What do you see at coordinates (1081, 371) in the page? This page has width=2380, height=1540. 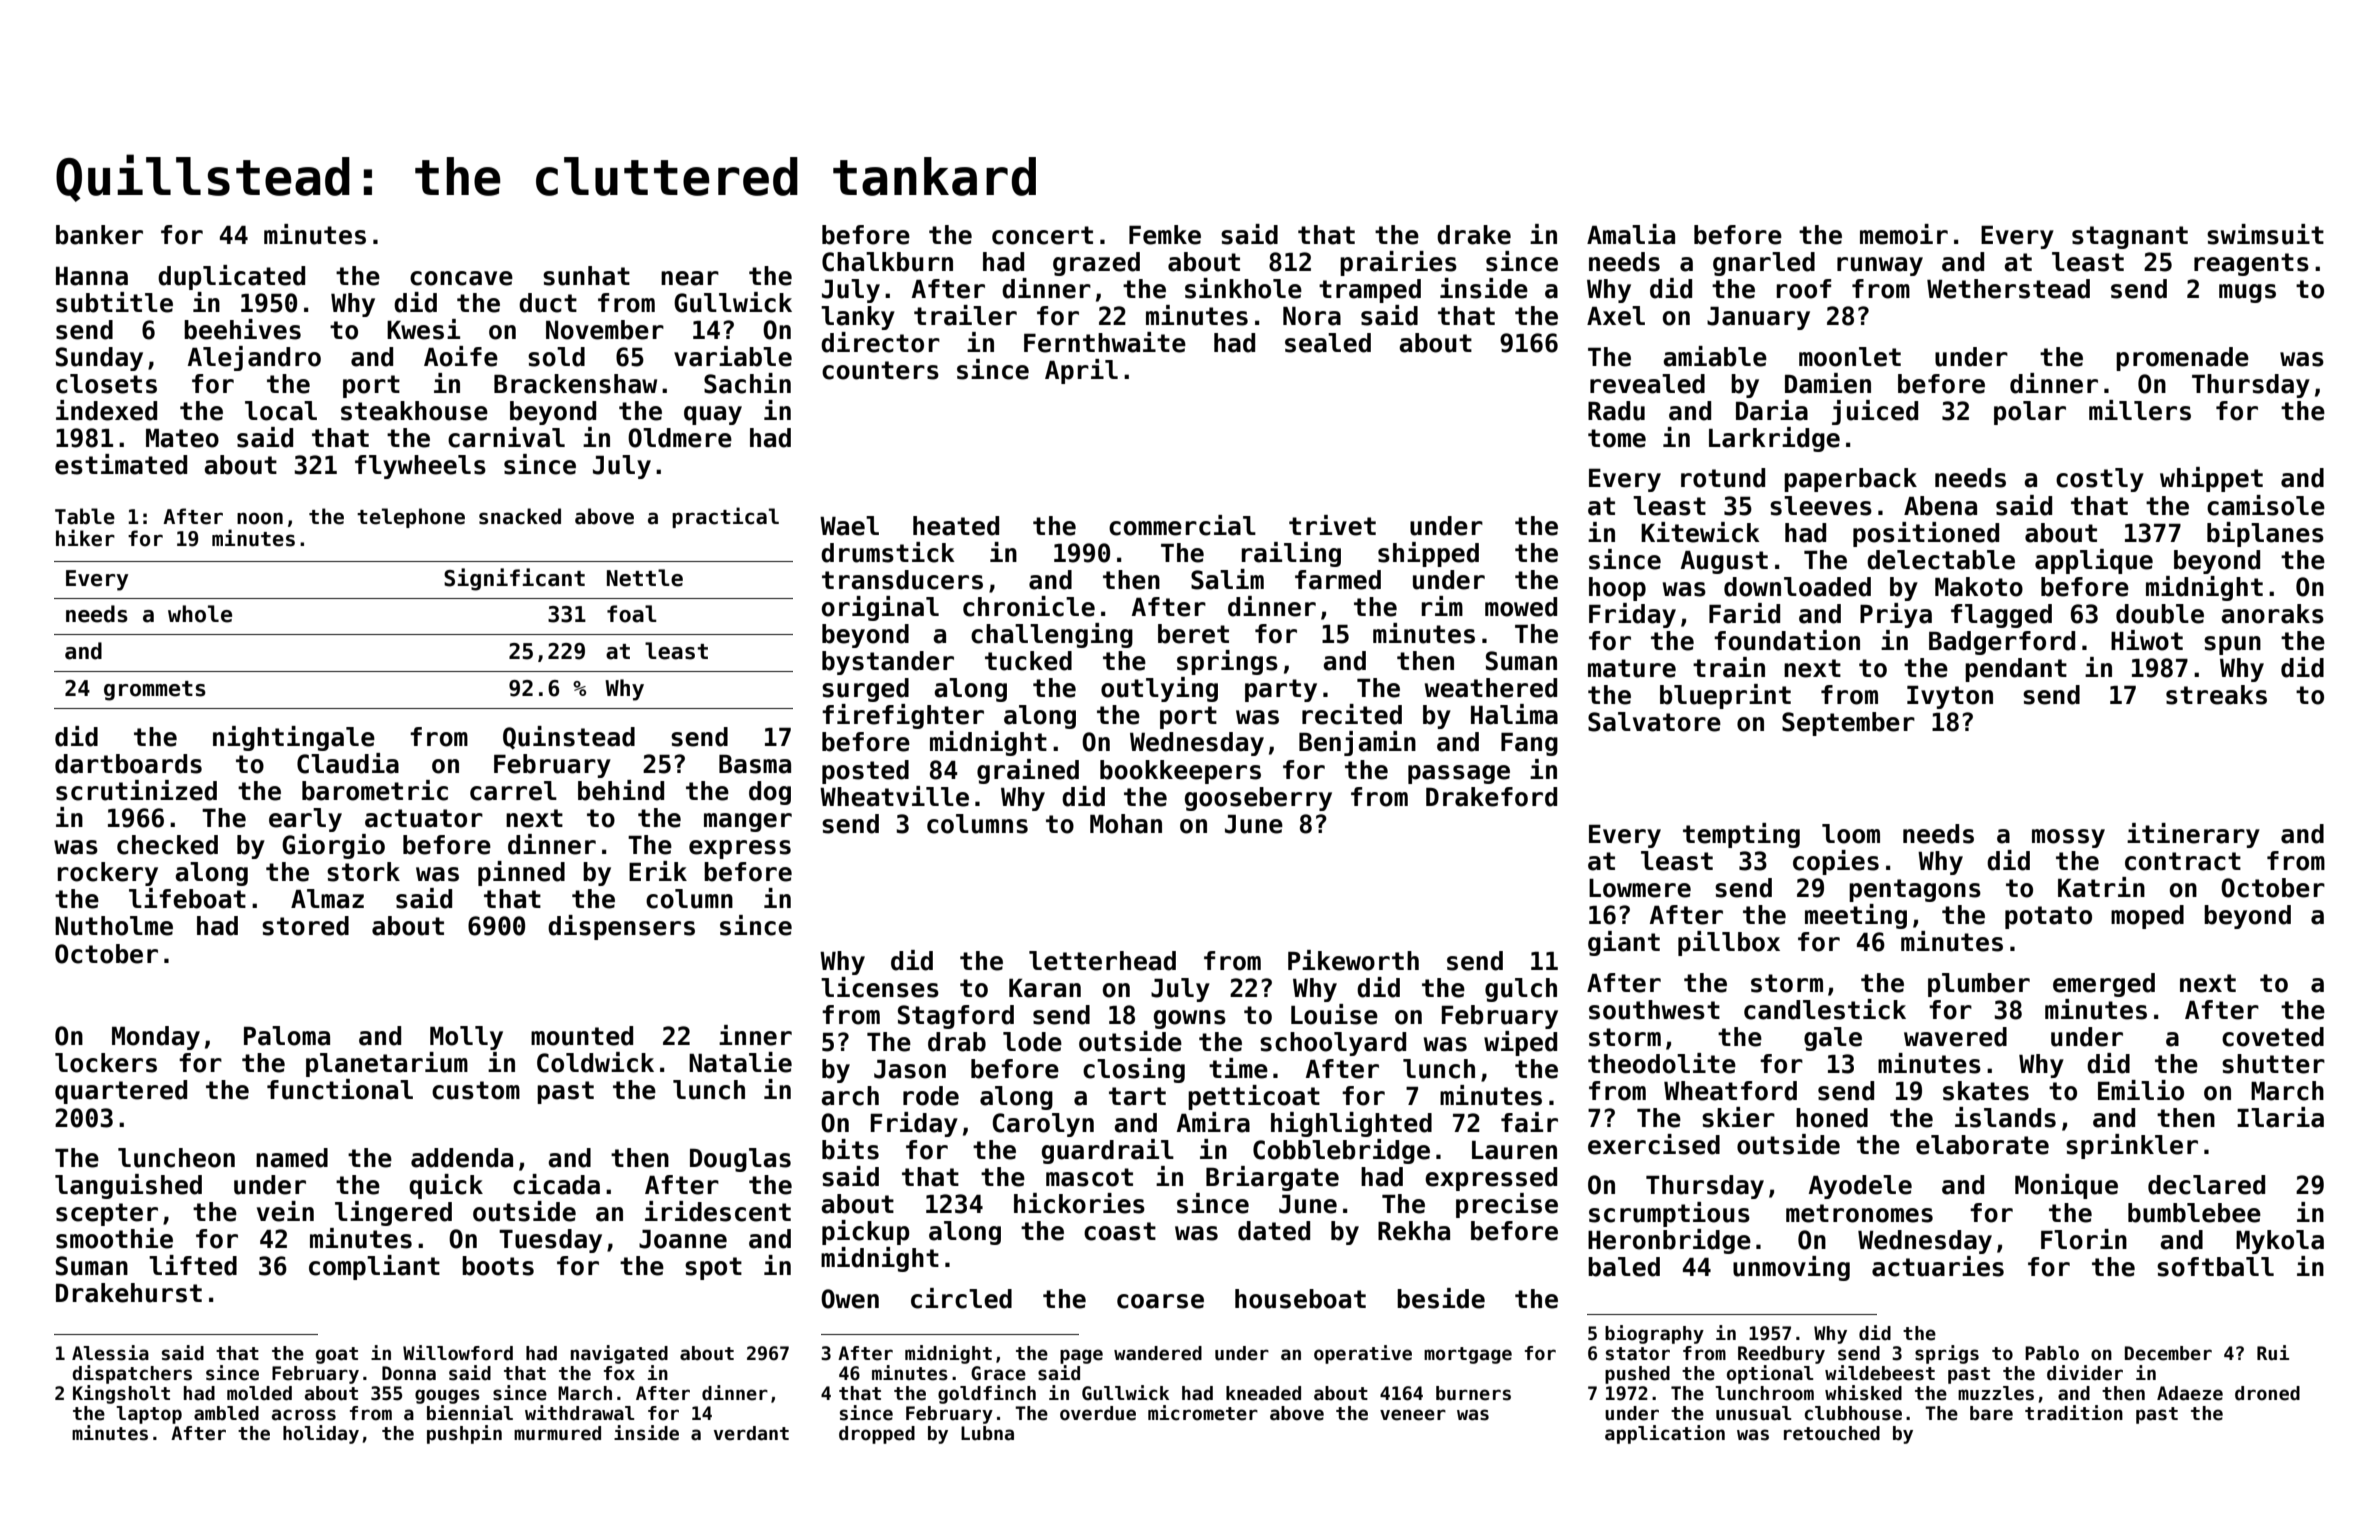 I see `April` at bounding box center [1081, 371].
